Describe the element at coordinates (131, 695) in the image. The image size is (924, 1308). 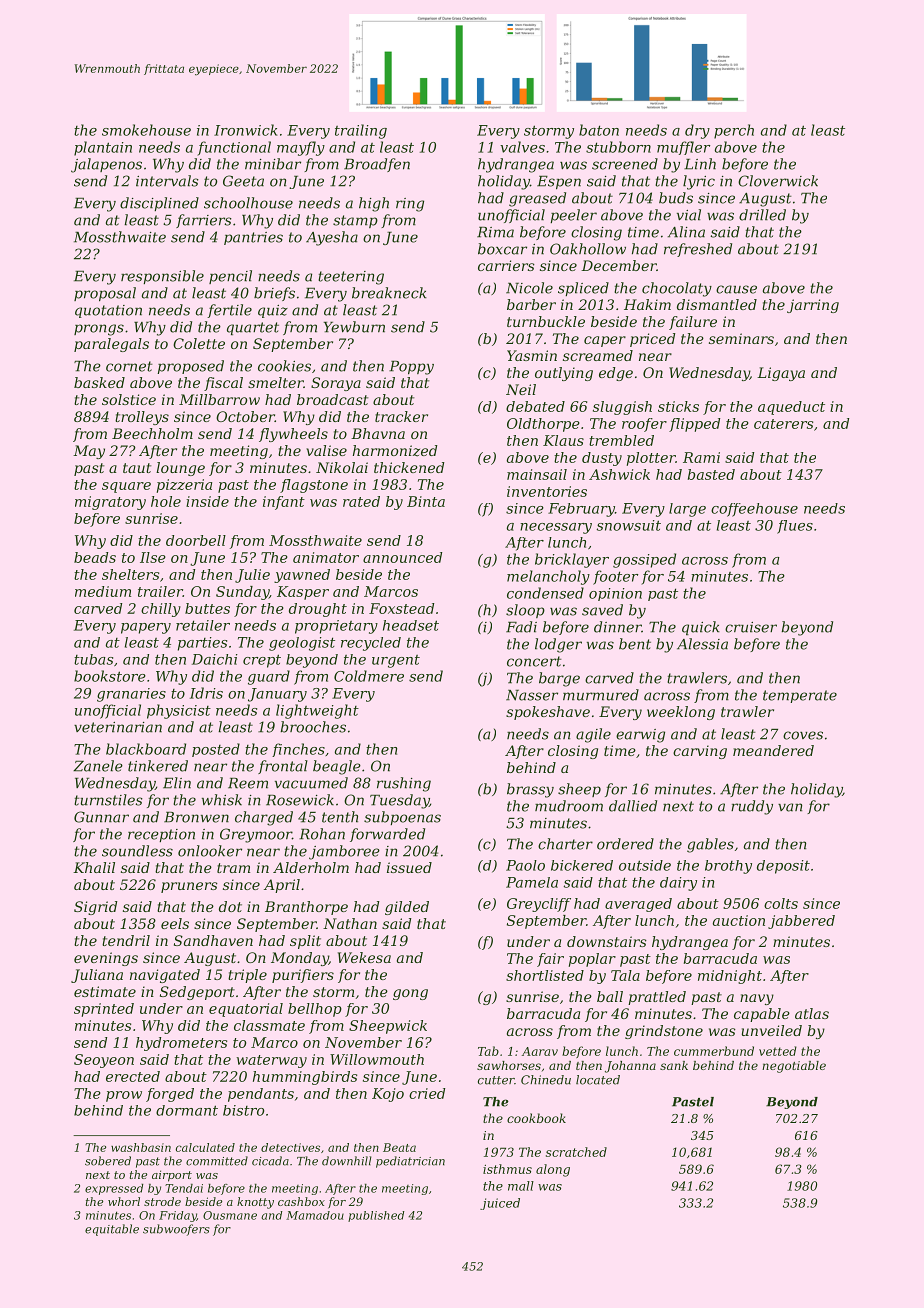
I see `granaries` at that location.
